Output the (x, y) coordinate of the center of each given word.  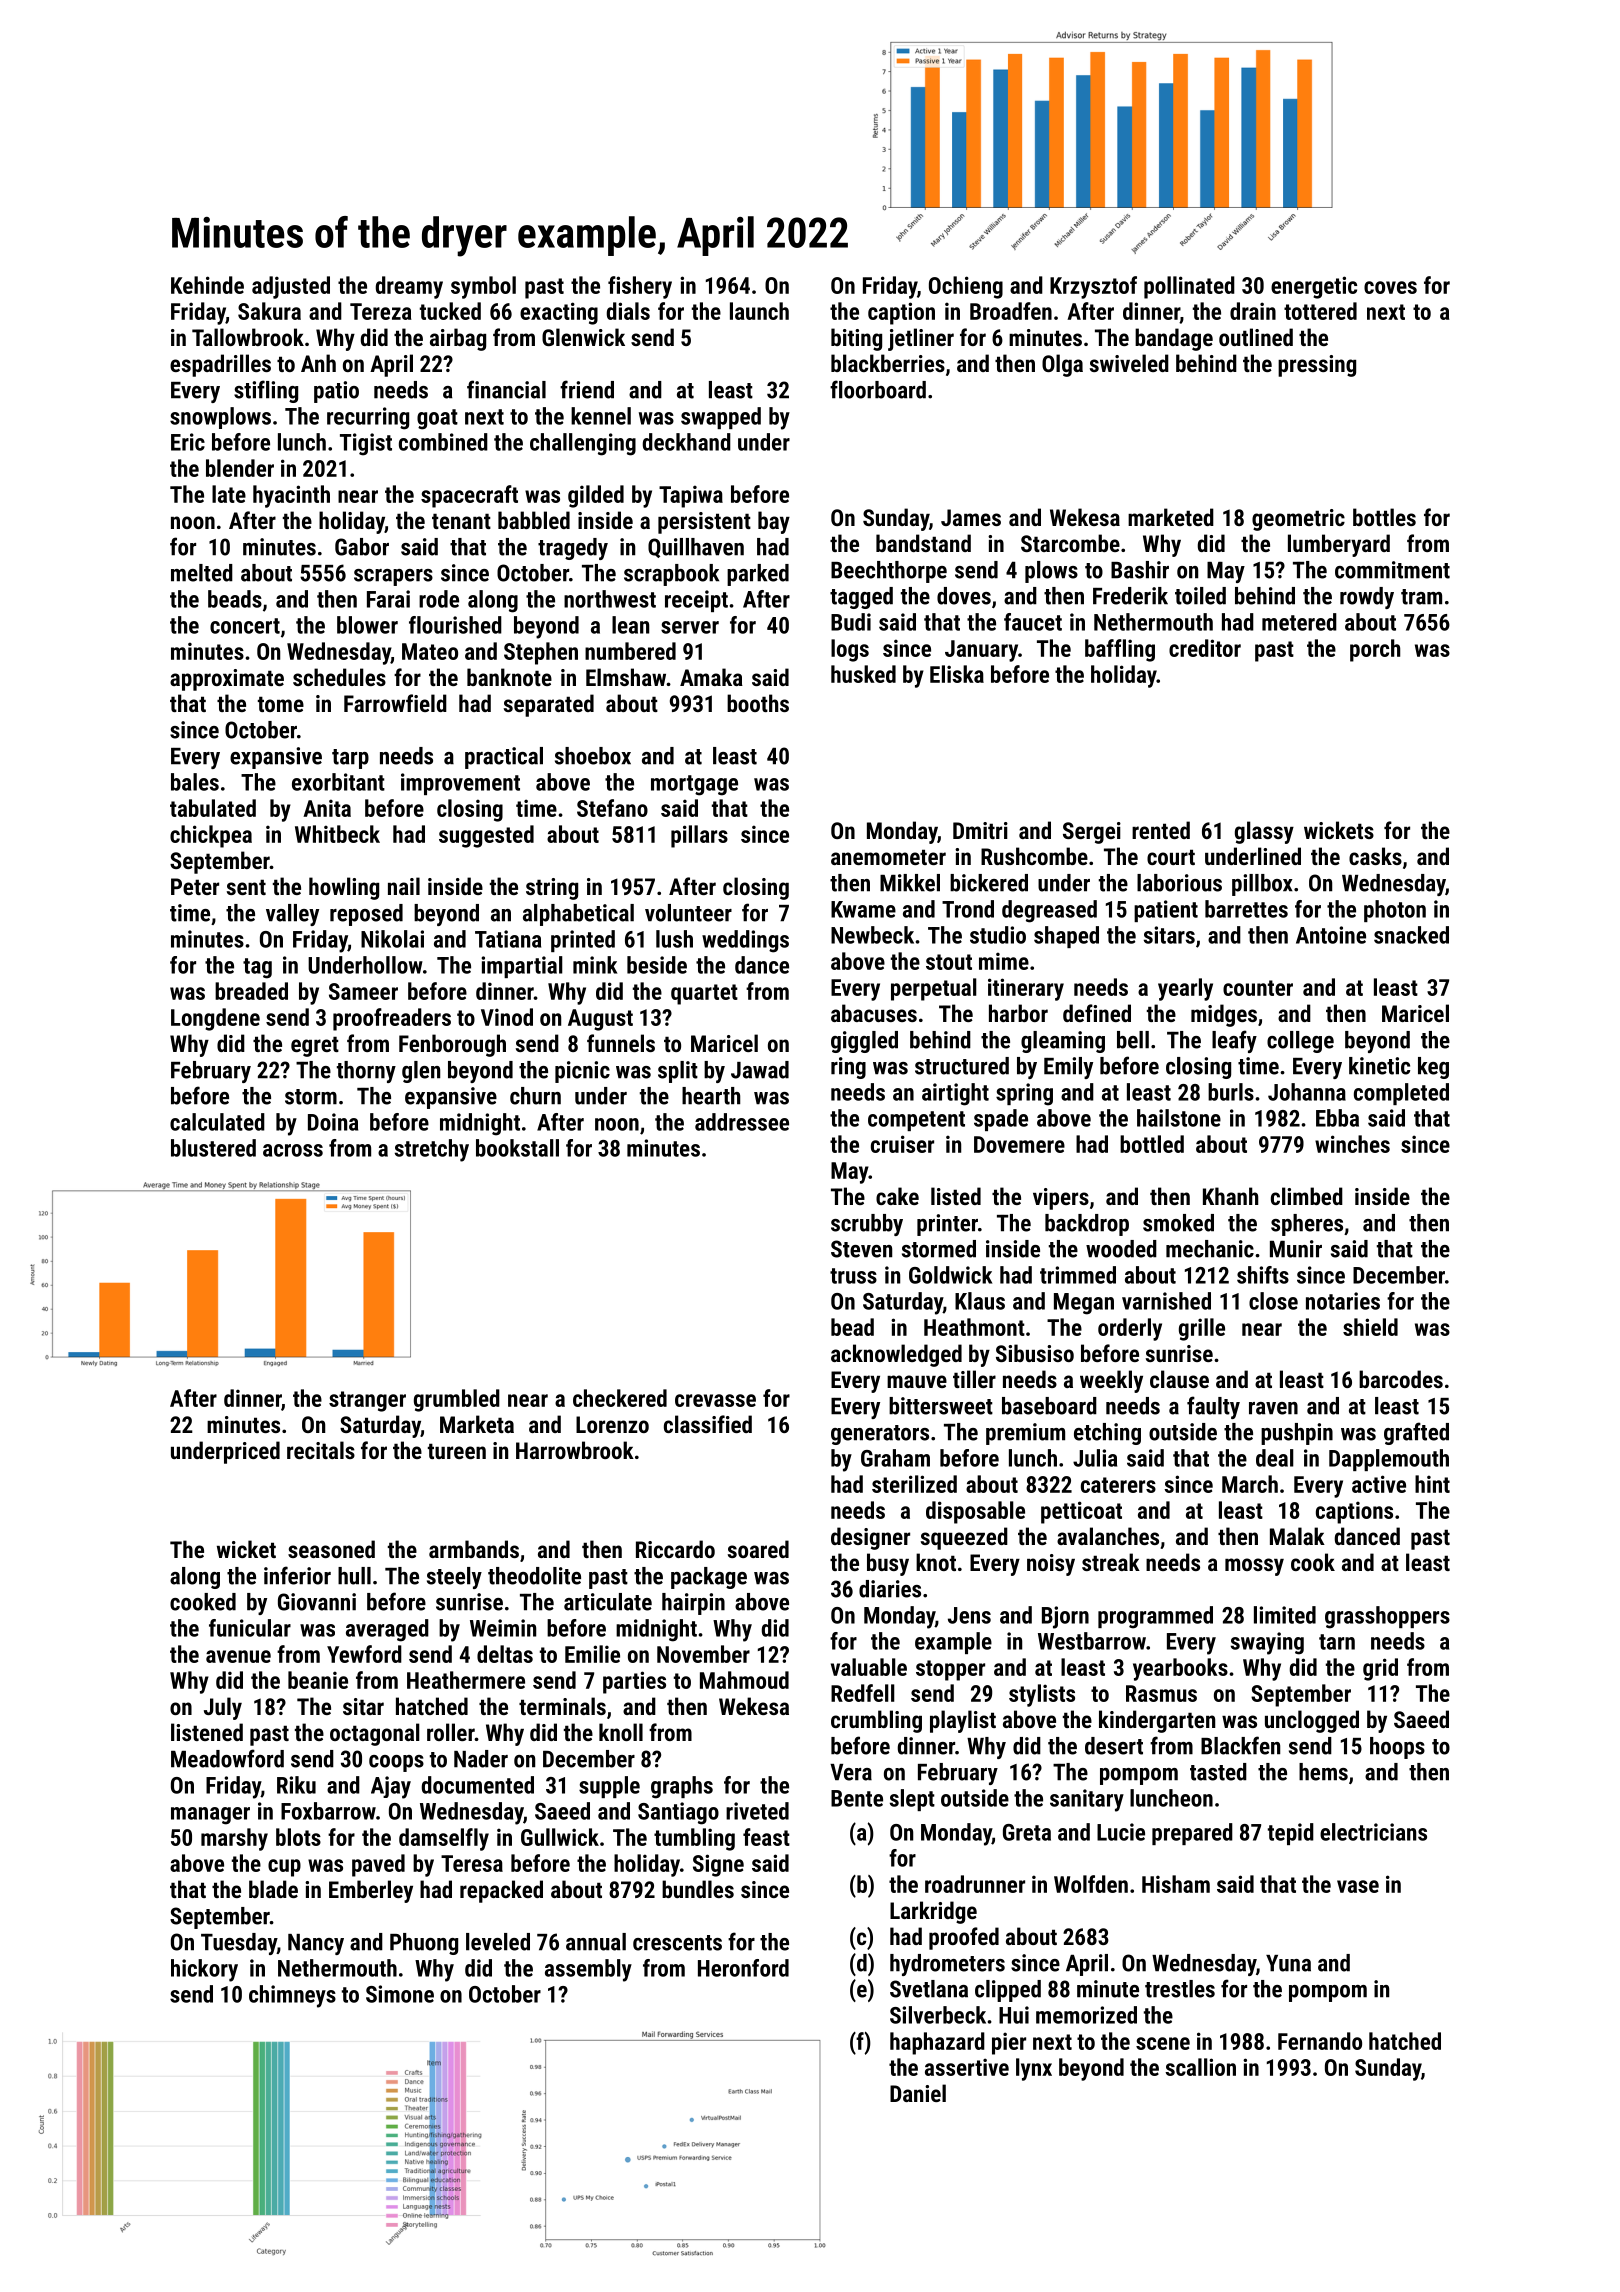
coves (1390, 287)
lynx (1034, 2069)
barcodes (1401, 1379)
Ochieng (966, 287)
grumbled (457, 1400)
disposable (975, 1512)
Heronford (743, 1968)
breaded (251, 991)
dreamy (409, 287)
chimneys (292, 1996)
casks (1375, 856)
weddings (745, 941)
